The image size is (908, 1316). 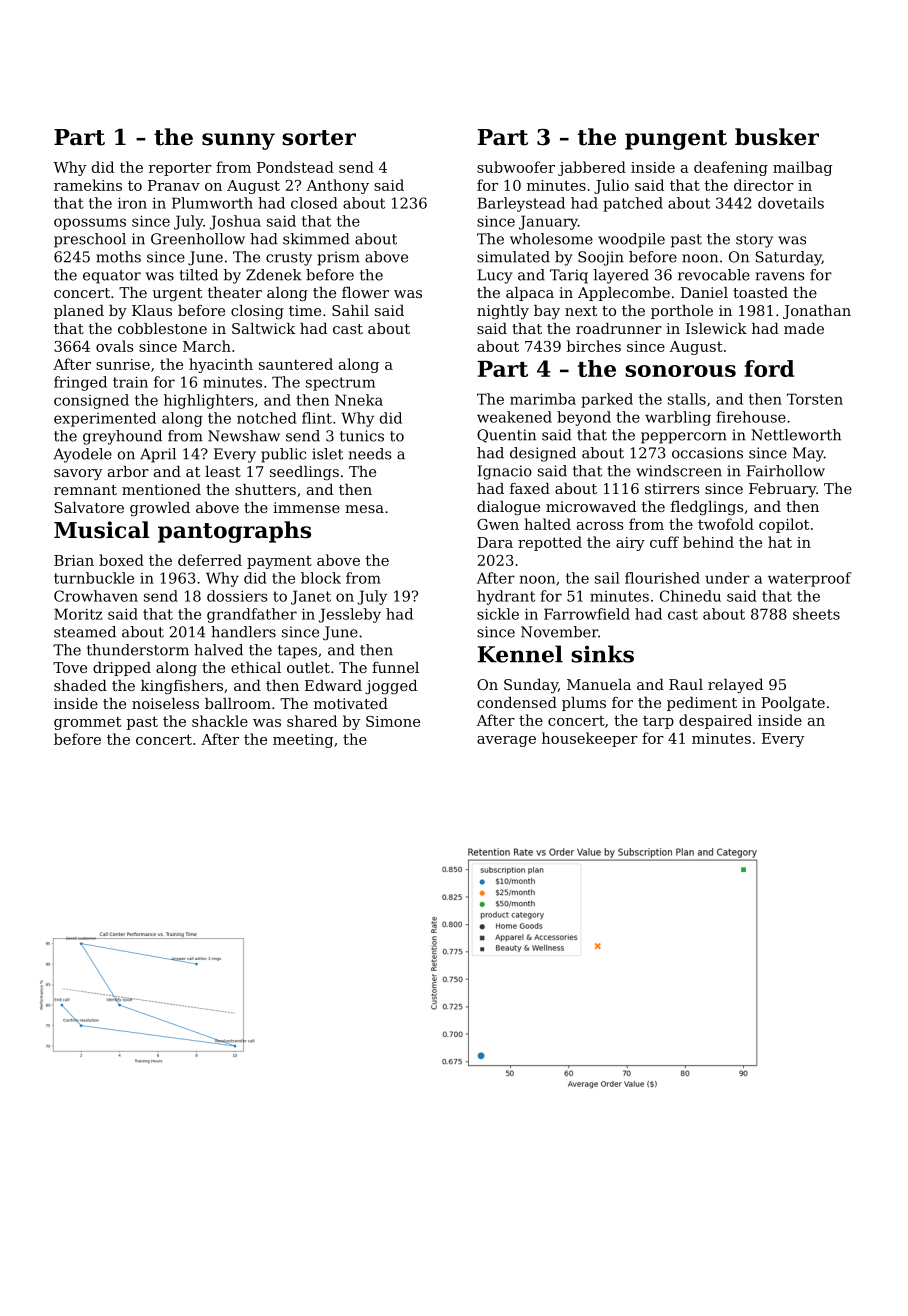 I want to click on sorter, so click(x=319, y=138).
